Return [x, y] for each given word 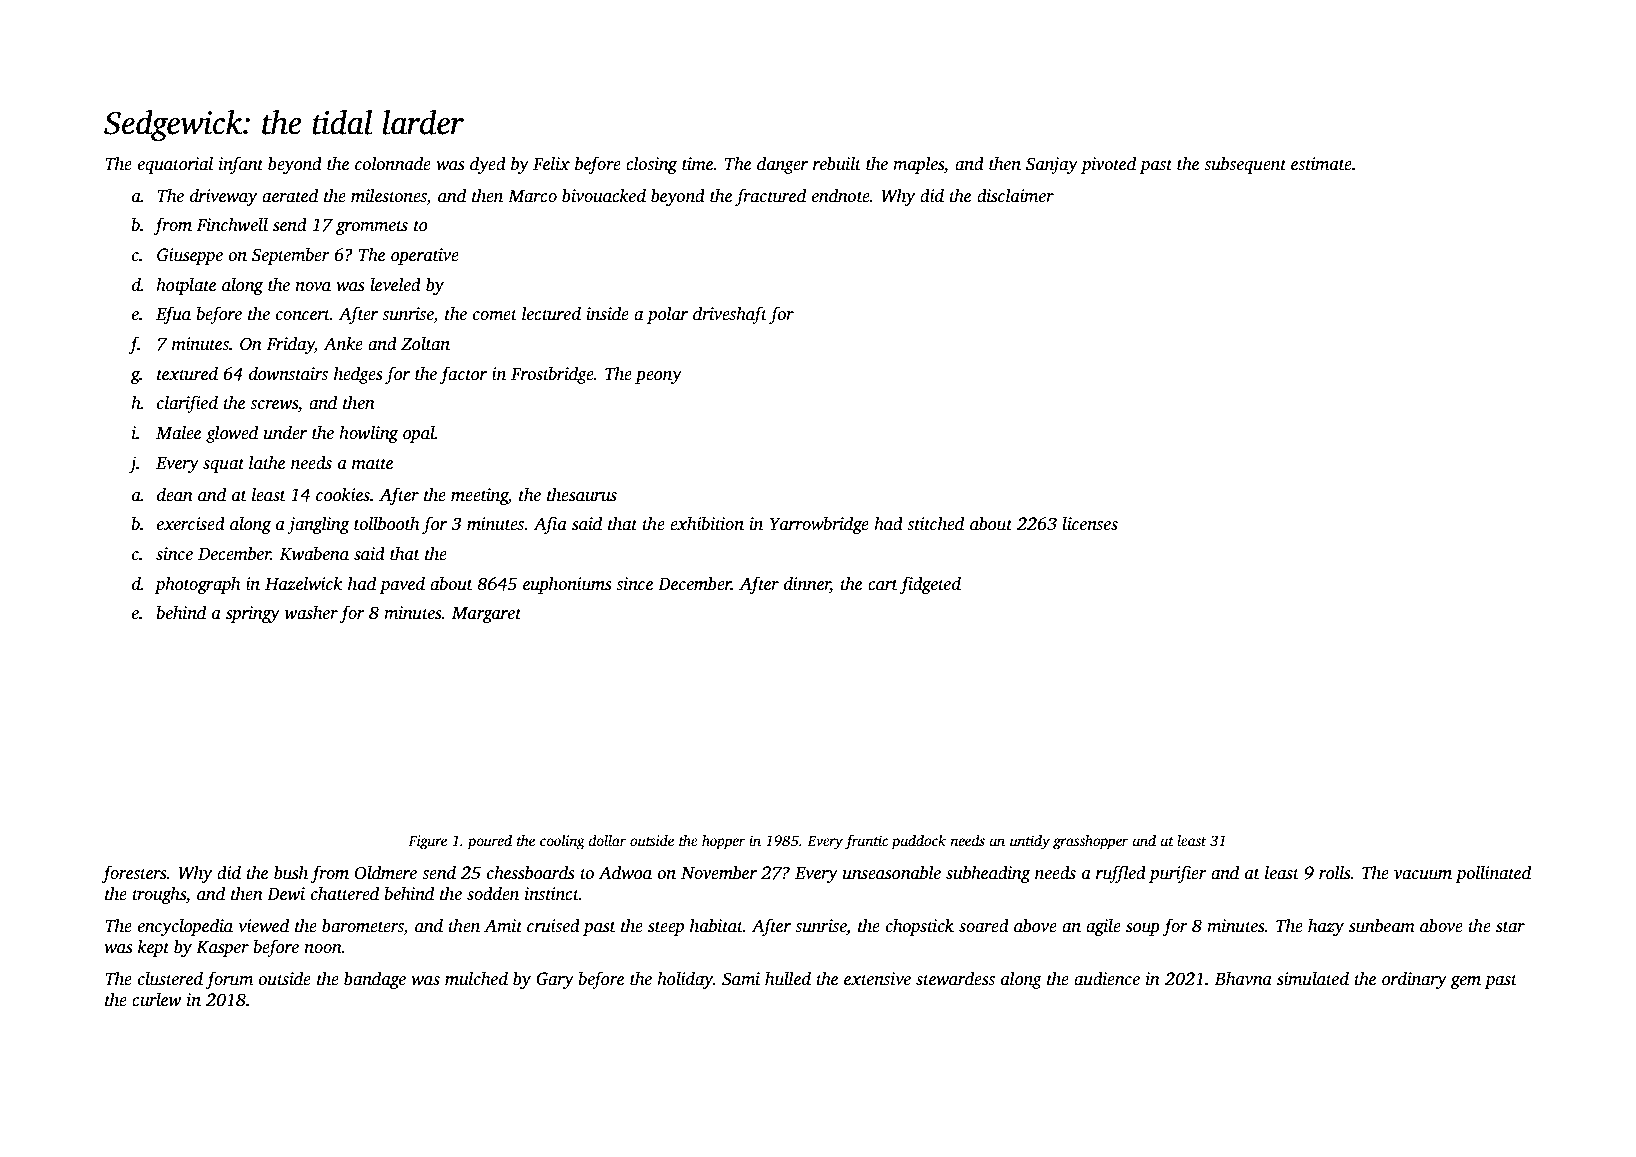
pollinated [1493, 874]
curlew [157, 999]
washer [311, 612]
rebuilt [837, 163]
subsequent [1245, 165]
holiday [685, 980]
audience [1107, 978]
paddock [918, 842]
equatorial [175, 165]
